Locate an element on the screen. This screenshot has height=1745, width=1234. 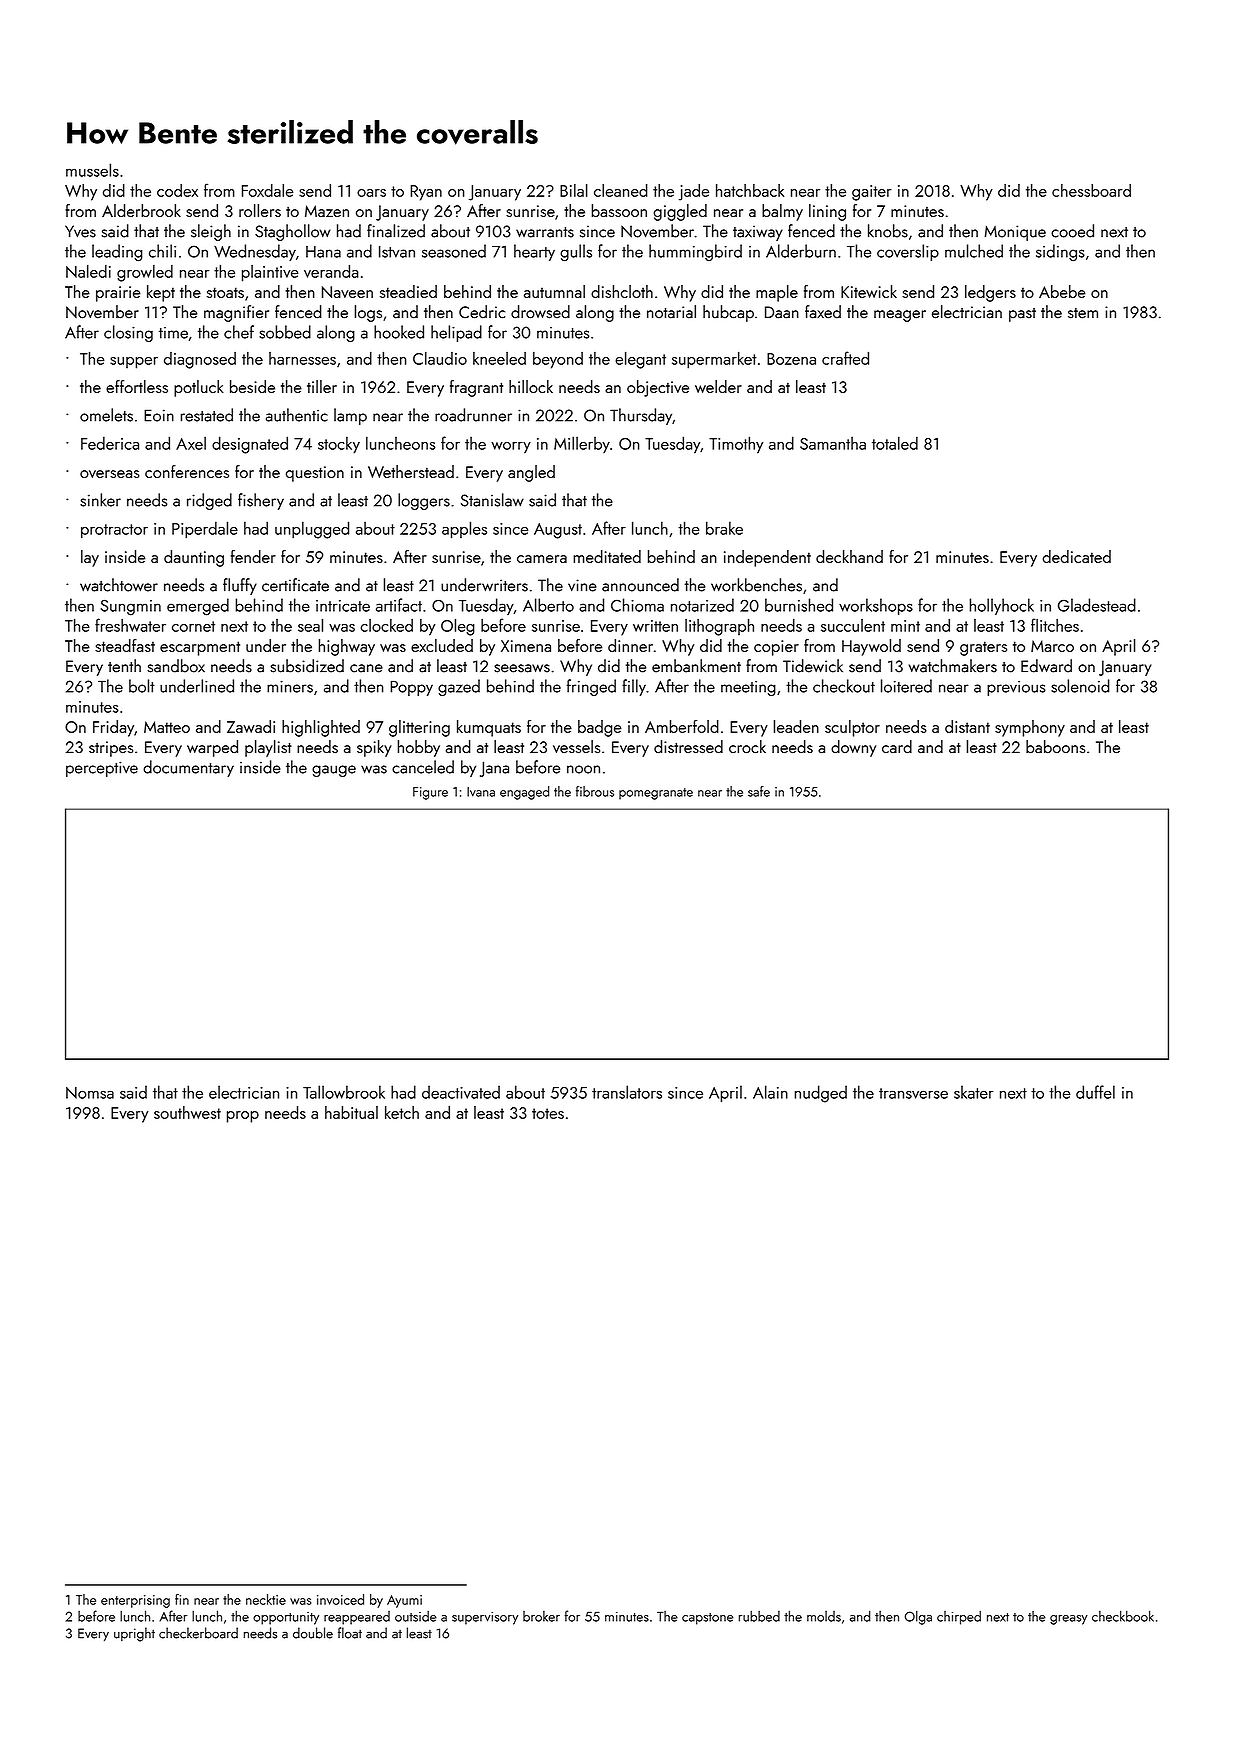
pomegranate is located at coordinates (656, 794).
